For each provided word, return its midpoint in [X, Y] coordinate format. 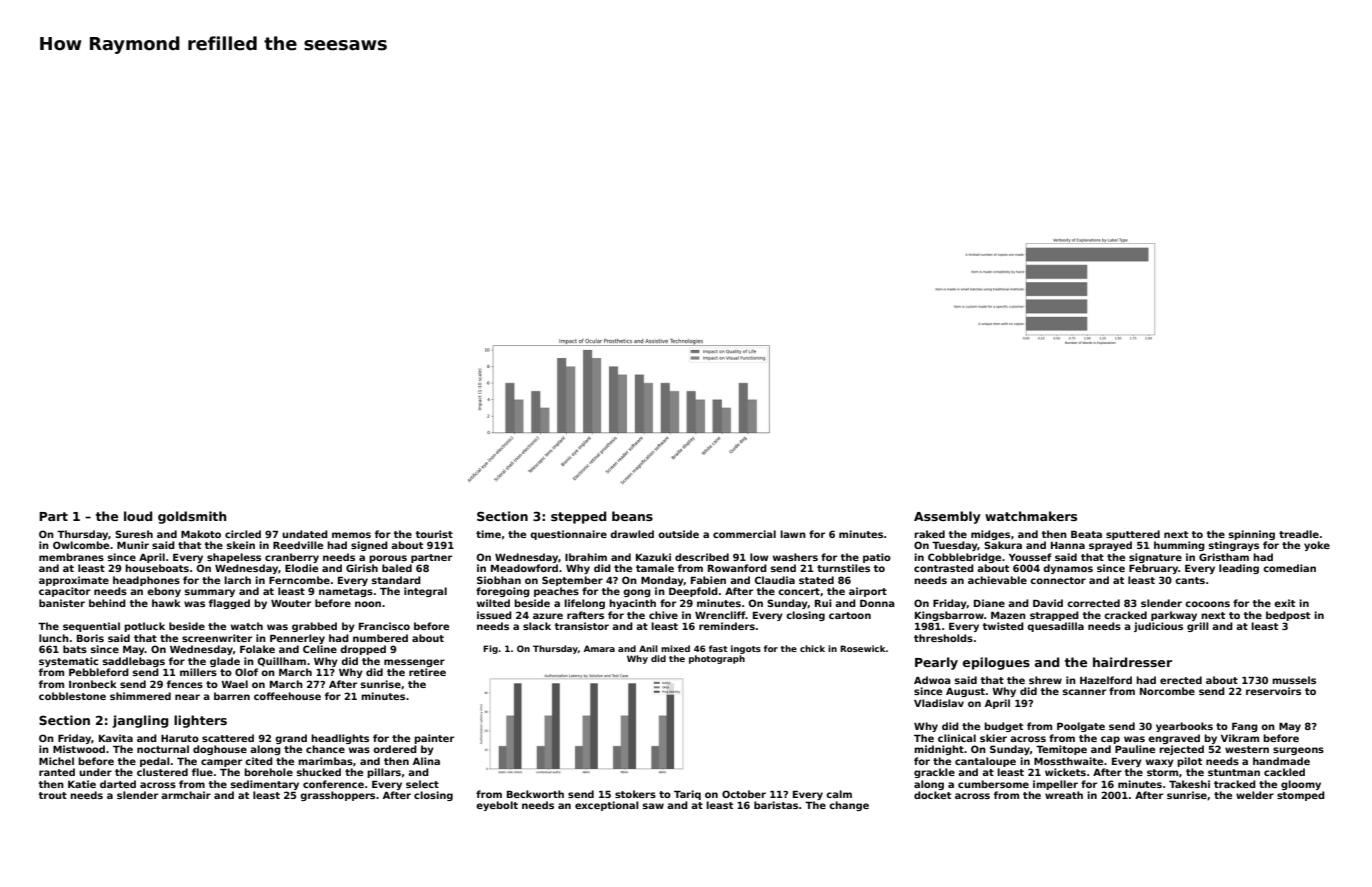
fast [718, 648]
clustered [162, 772]
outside [678, 534]
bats [75, 649]
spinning [1252, 535]
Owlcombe [81, 545]
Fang [1245, 727]
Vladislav [939, 703]
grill [1198, 627]
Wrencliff [720, 615]
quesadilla [1055, 627]
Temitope [1061, 750]
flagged [229, 604]
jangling [140, 721]
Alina [426, 761]
